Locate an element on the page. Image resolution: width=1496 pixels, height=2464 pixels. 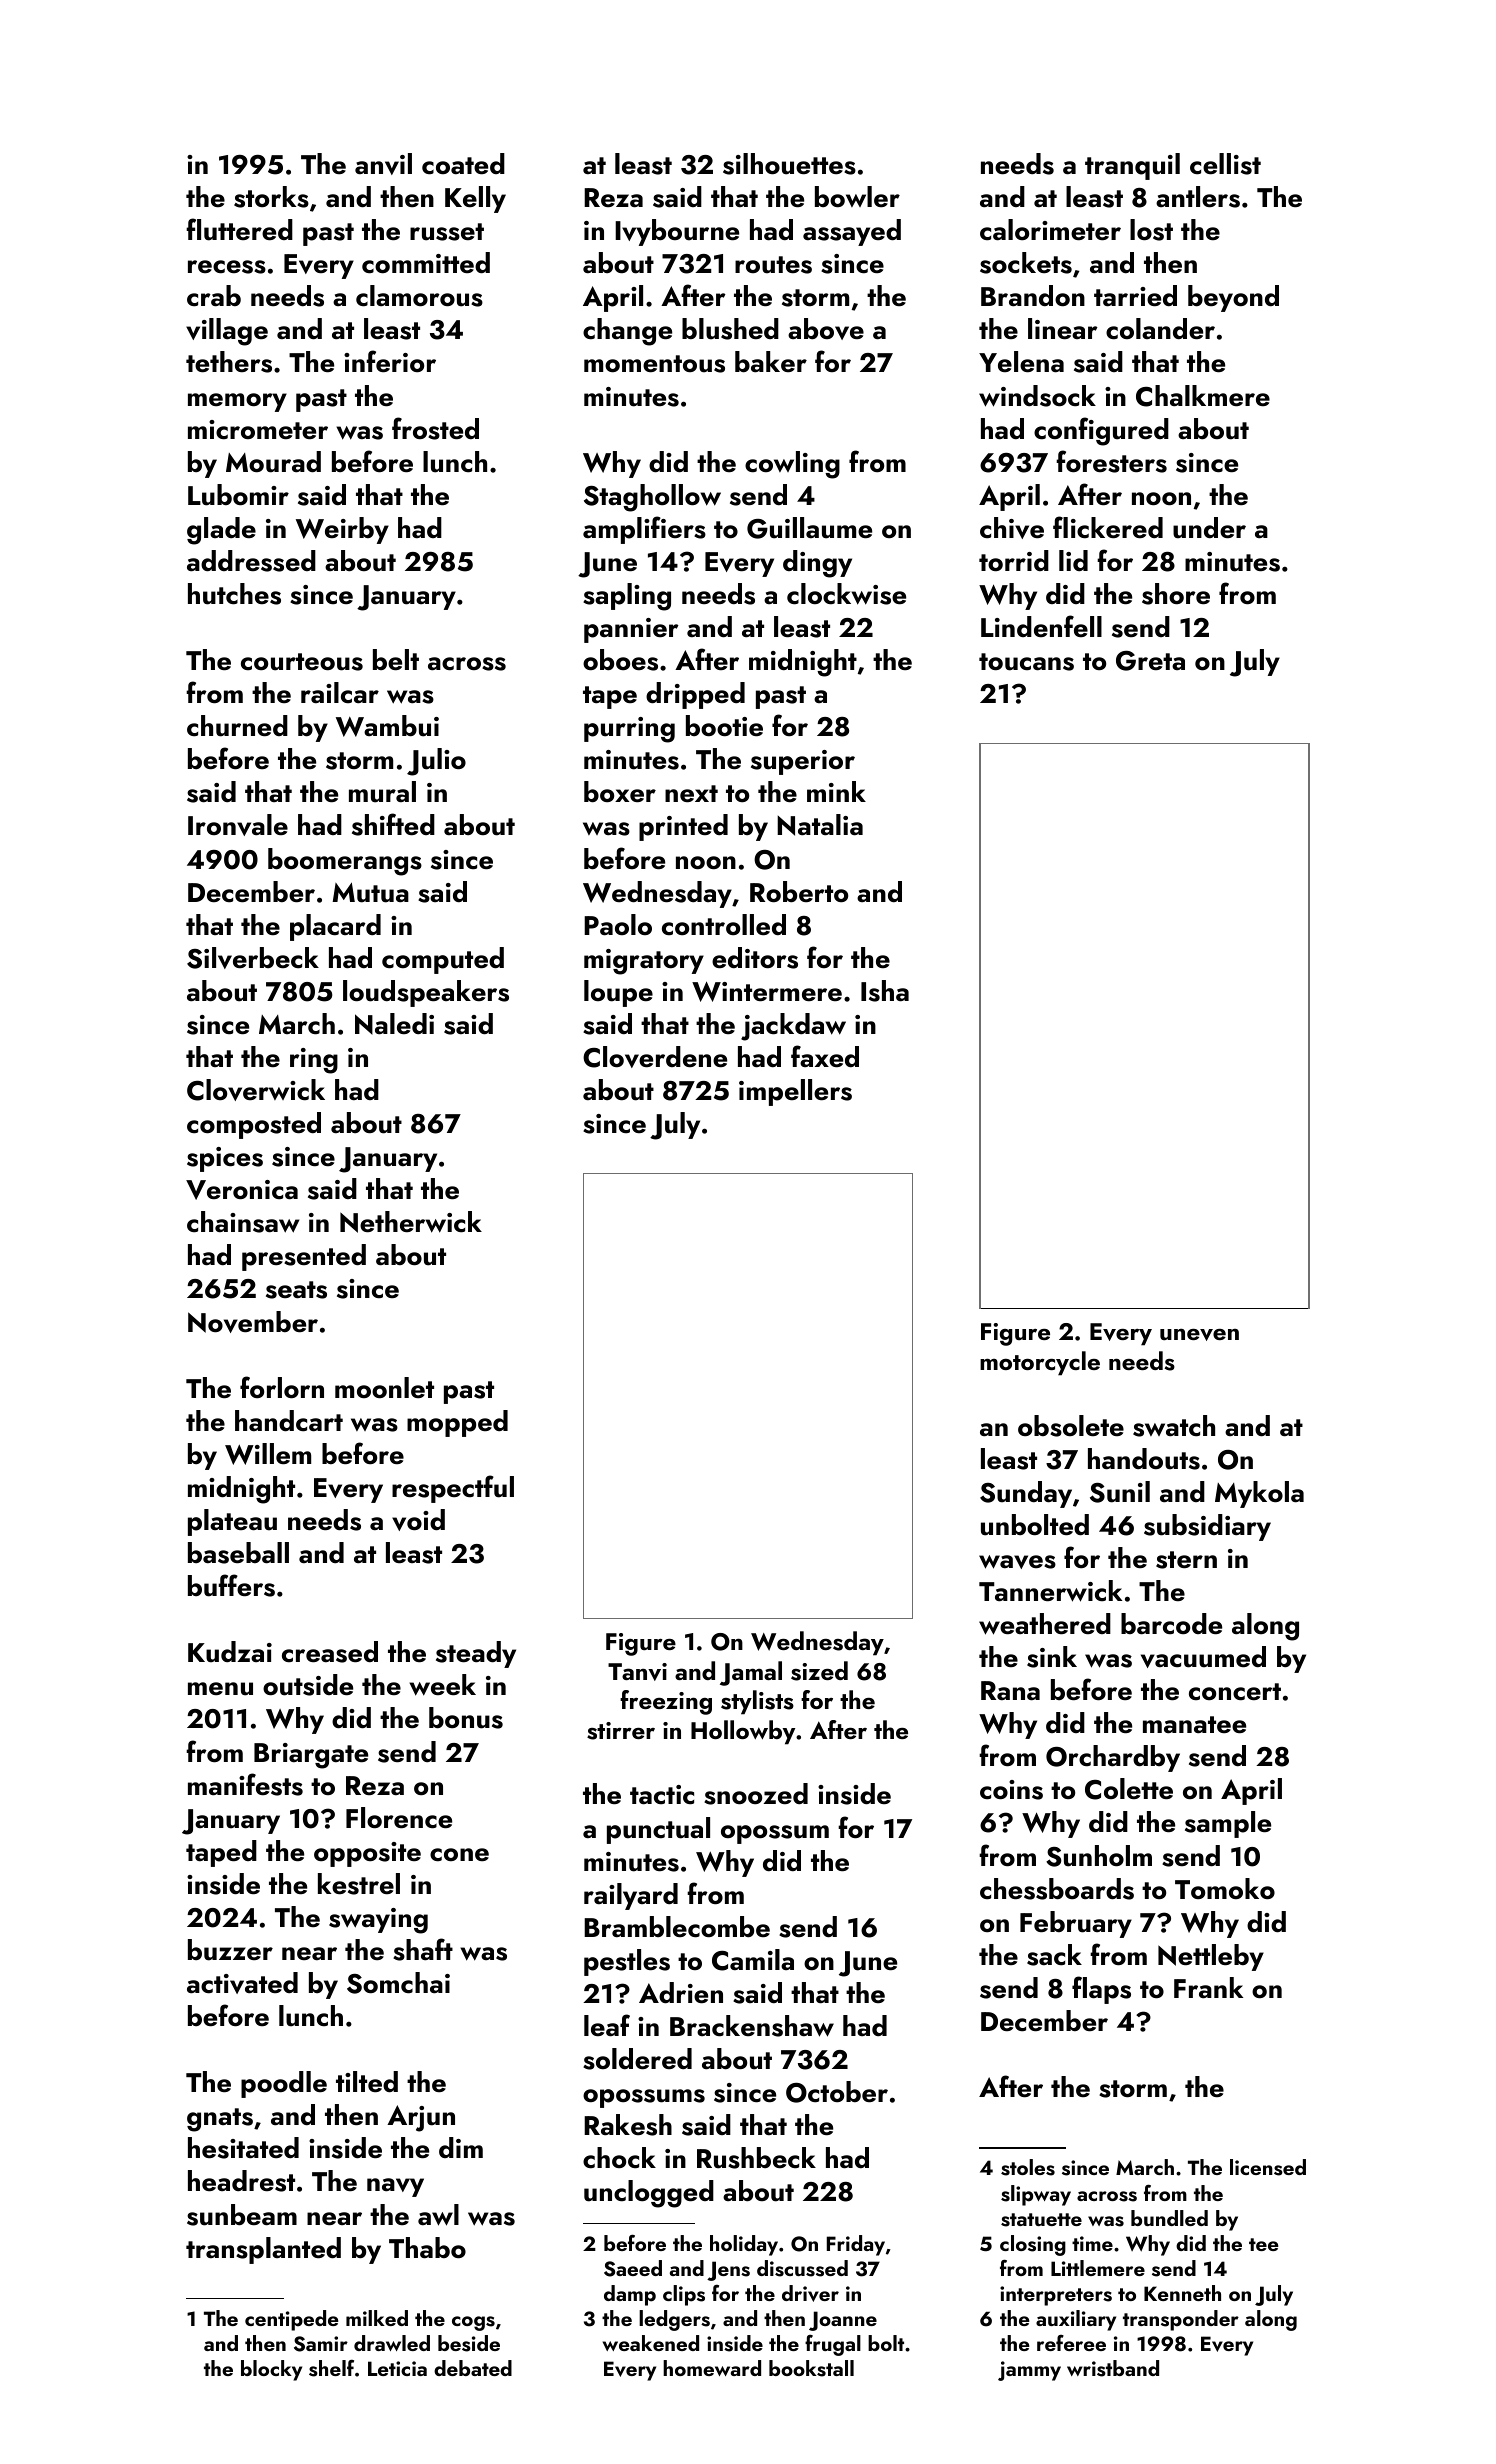
transponder is located at coordinates (1181, 2320).
